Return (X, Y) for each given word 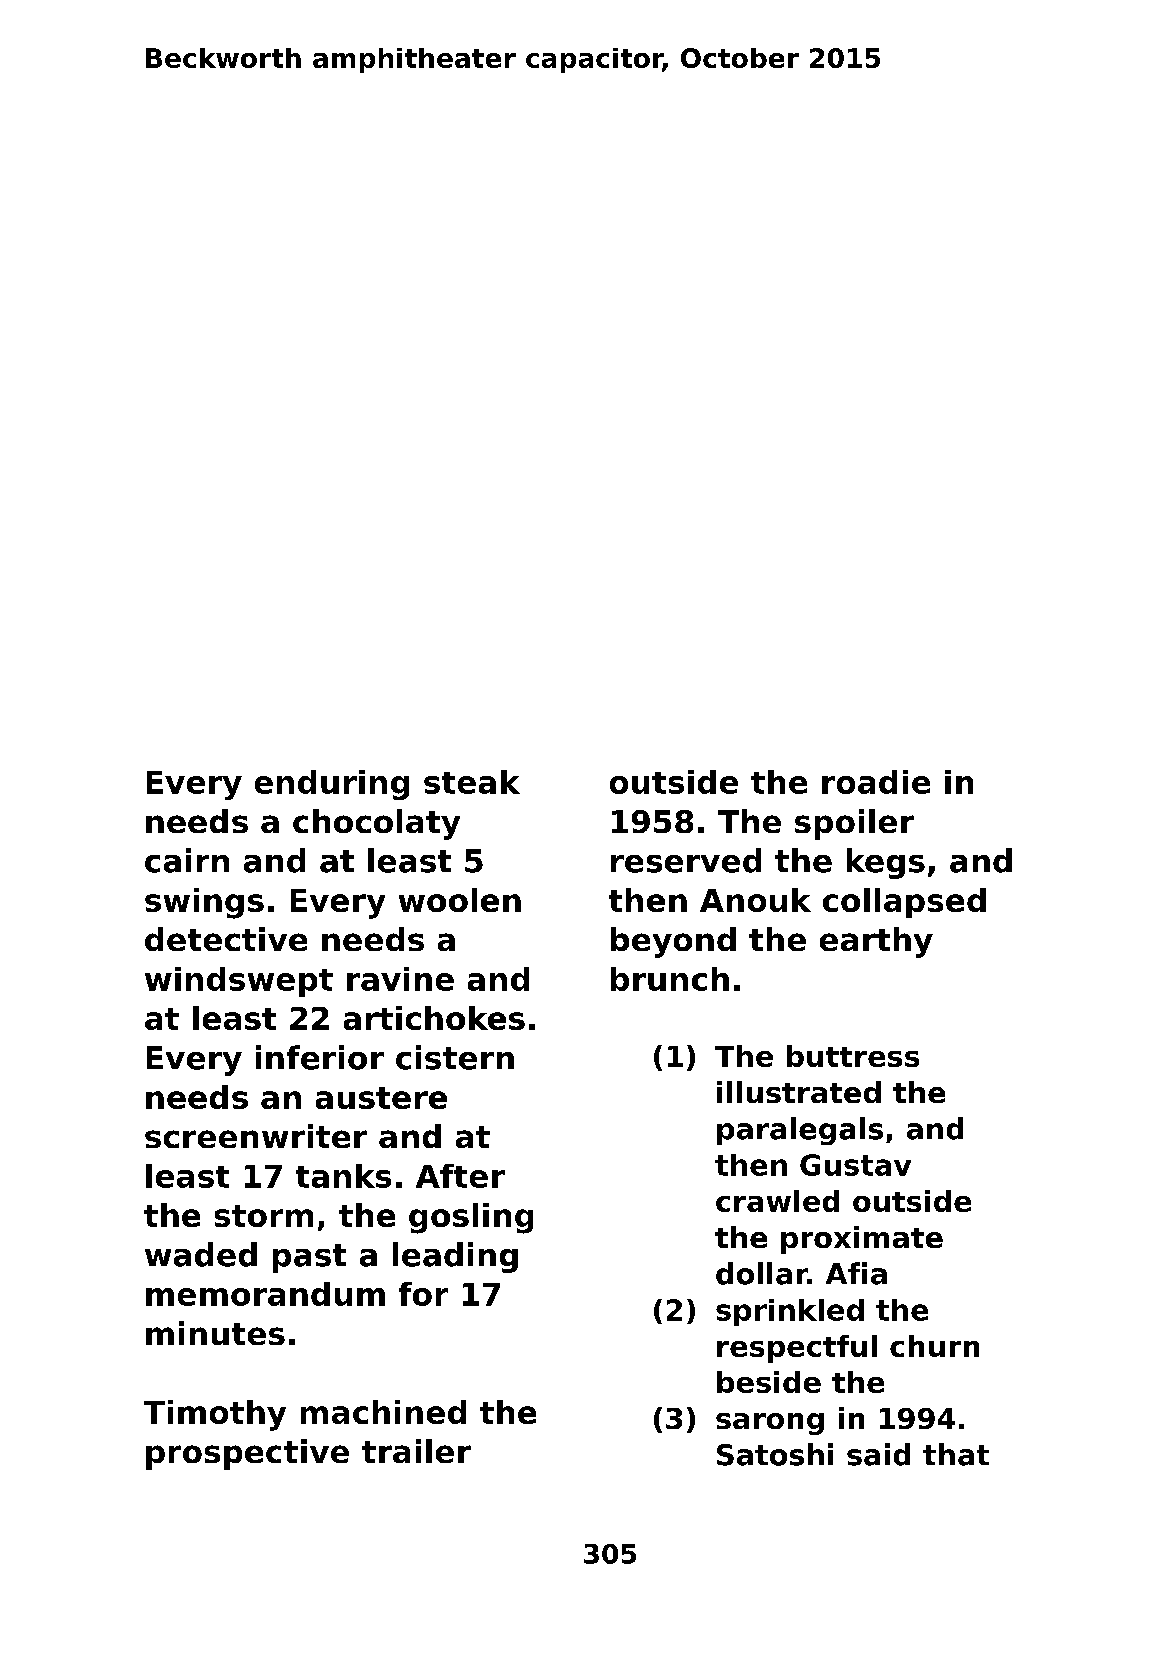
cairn (187, 860)
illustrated (799, 1092)
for (423, 1294)
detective (226, 939)
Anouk (755, 900)
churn (934, 1346)
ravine (400, 979)
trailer (416, 1451)
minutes (215, 1333)
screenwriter (256, 1136)
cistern (455, 1057)
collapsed (904, 903)
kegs (886, 863)
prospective (247, 1454)
